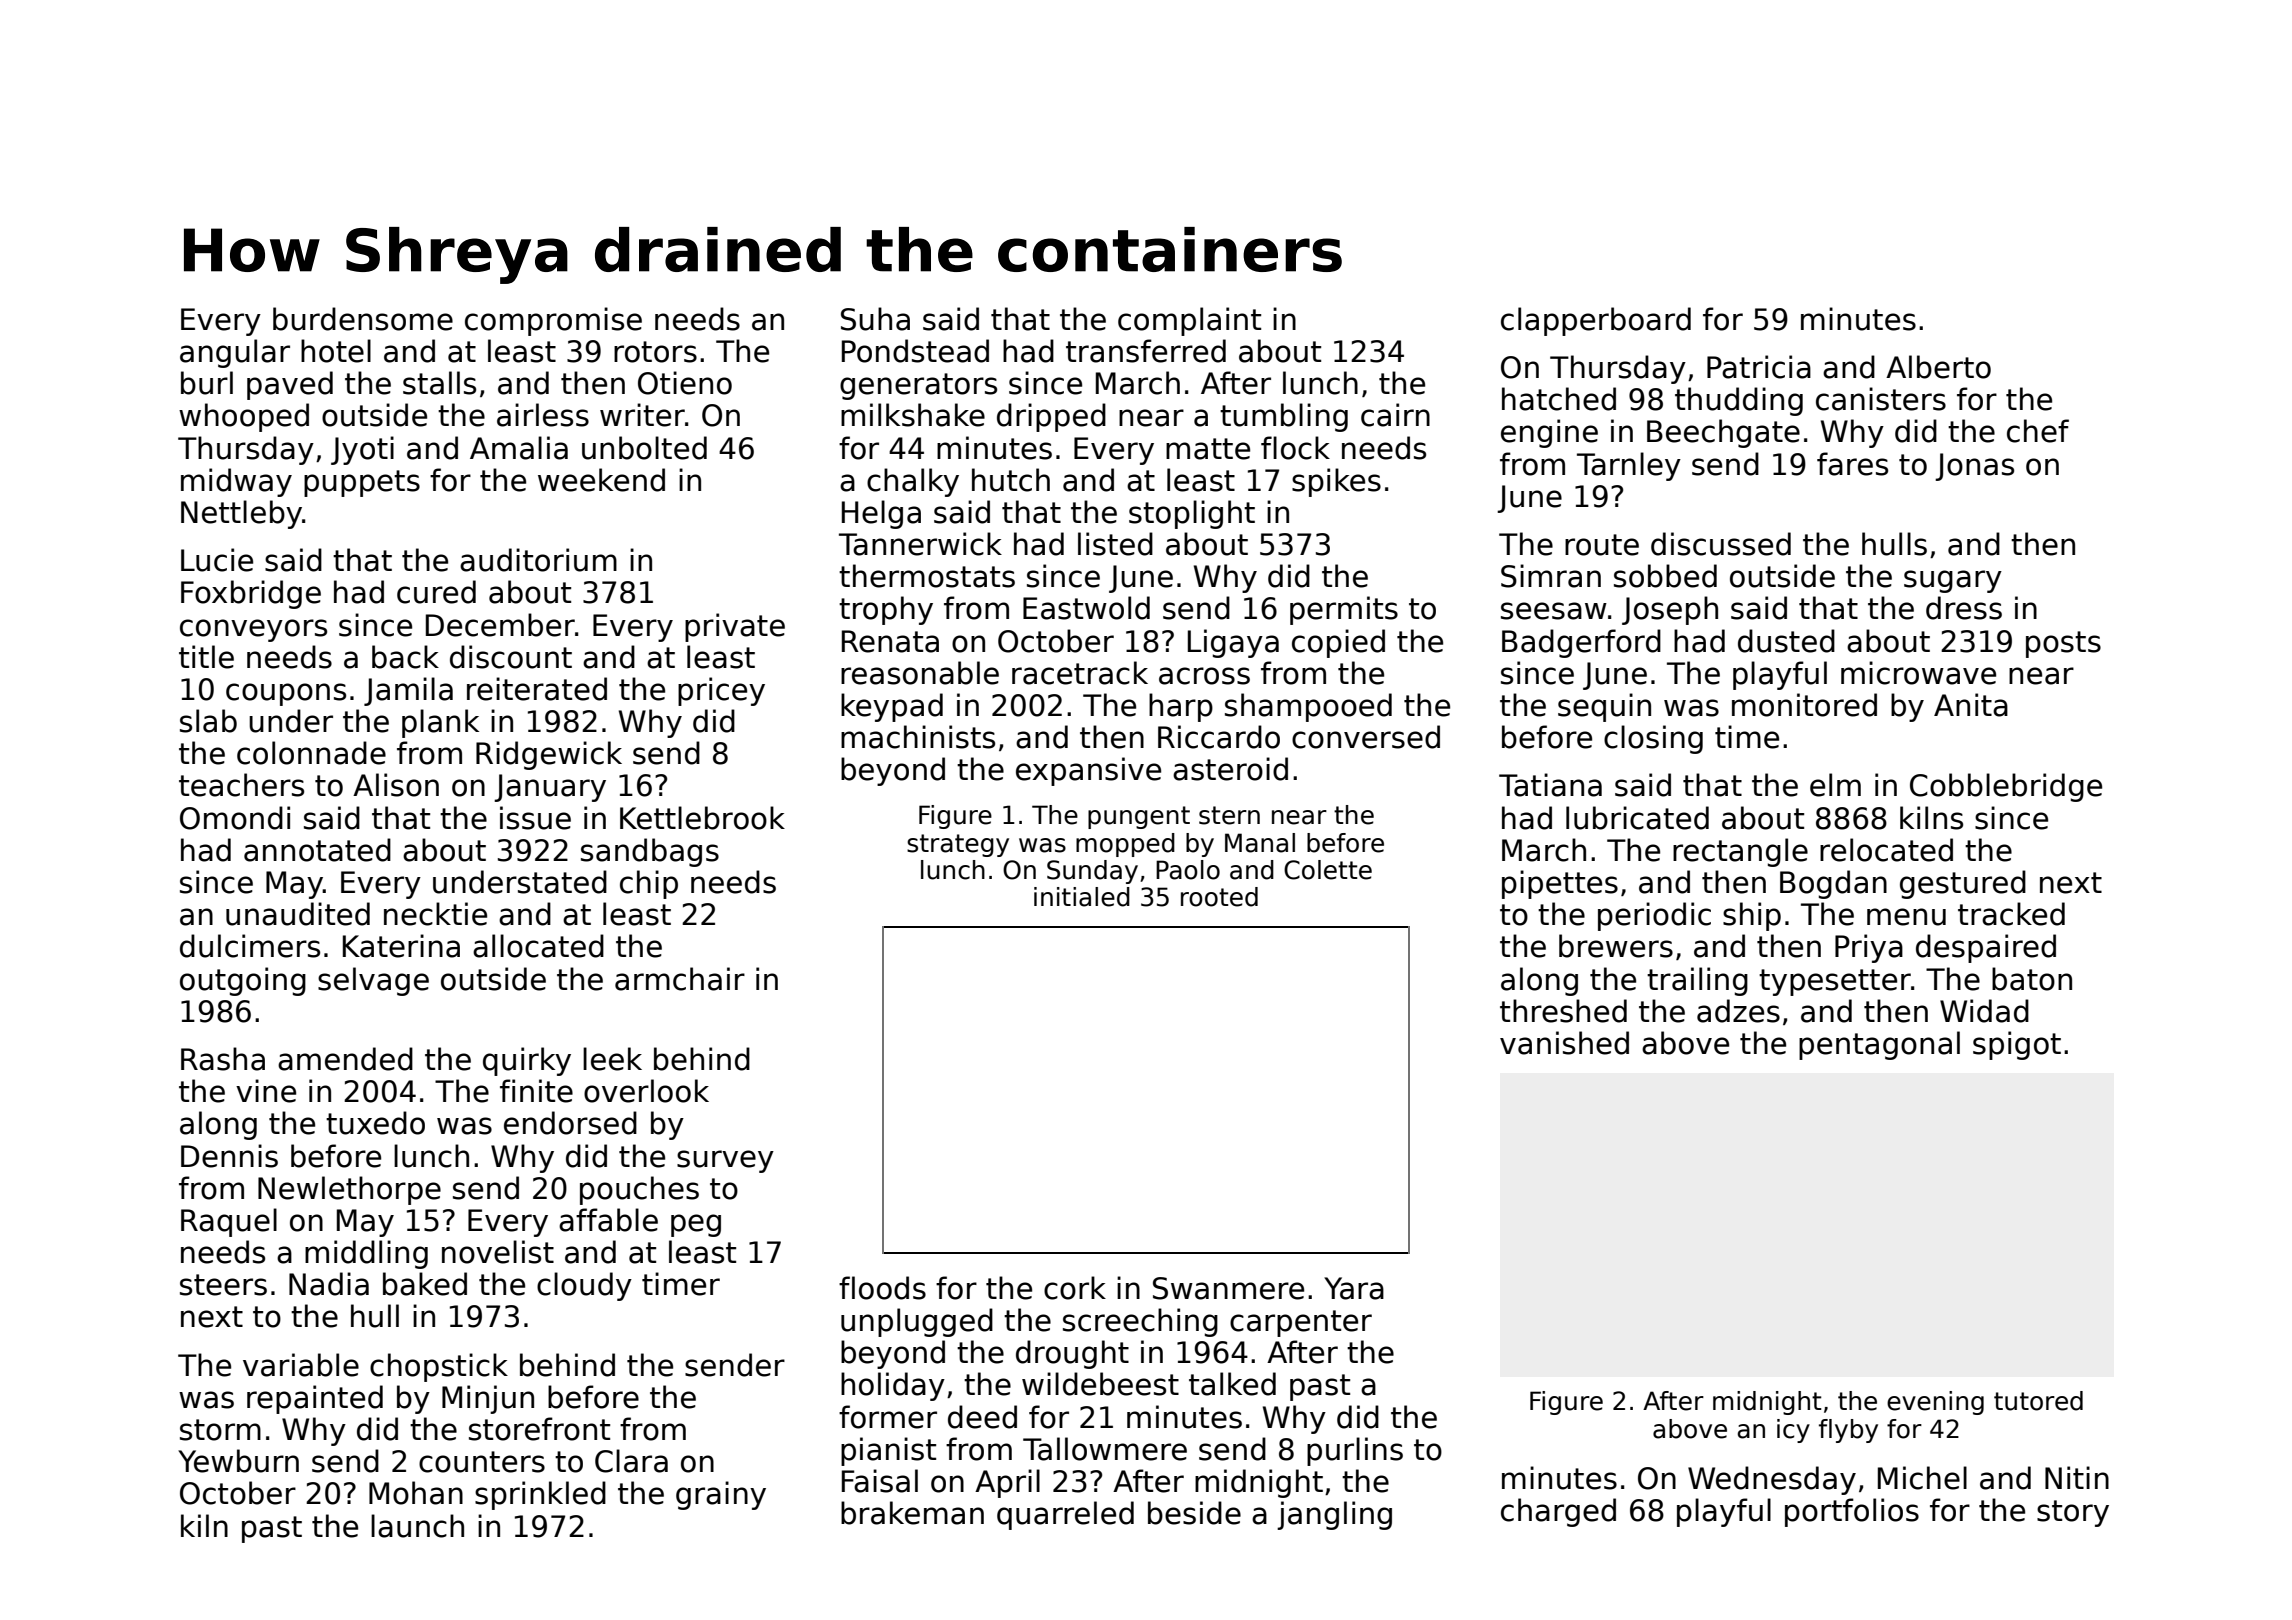 The width and height of the document is (2292, 1620). I want to click on vanished, so click(1564, 1043).
